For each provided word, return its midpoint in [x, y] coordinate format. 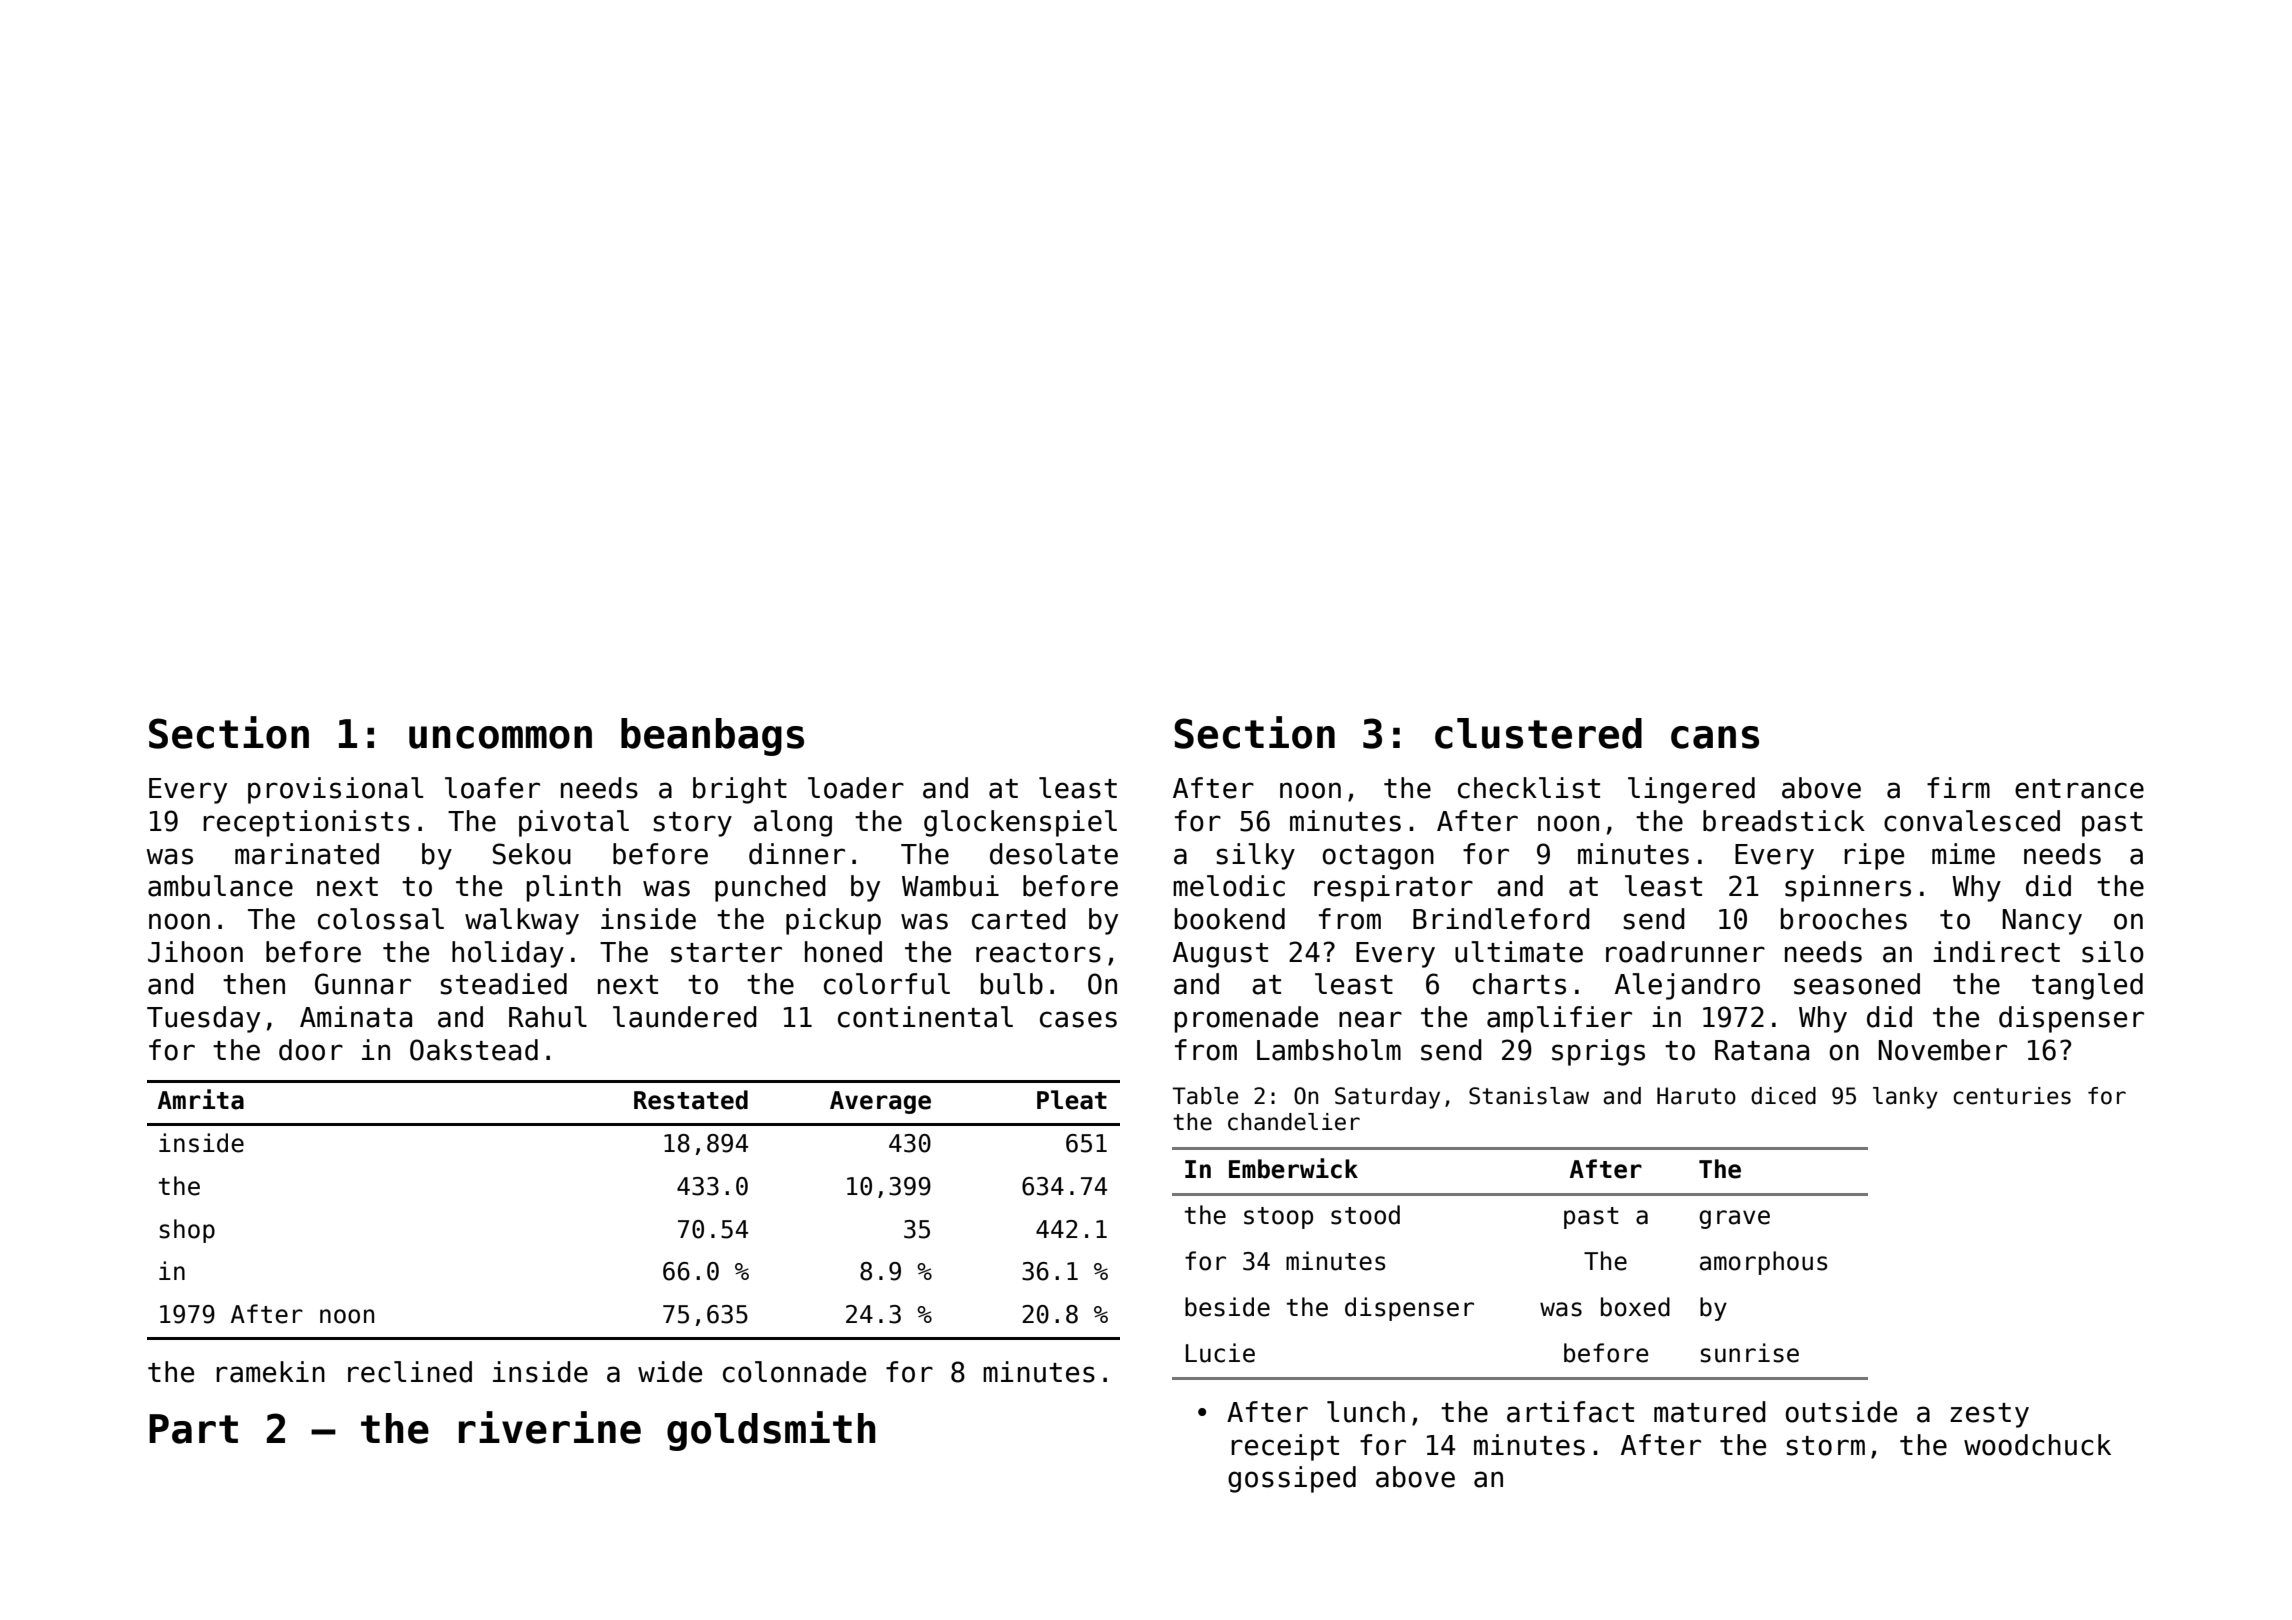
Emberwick [1293, 1168]
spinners [1848, 888]
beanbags [712, 737]
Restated [691, 1100]
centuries [2012, 1096]
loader [856, 788]
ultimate [1519, 952]
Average [880, 1102]
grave [1734, 1219]
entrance [2079, 789]
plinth [574, 888]
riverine [550, 1427]
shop [187, 1231]
